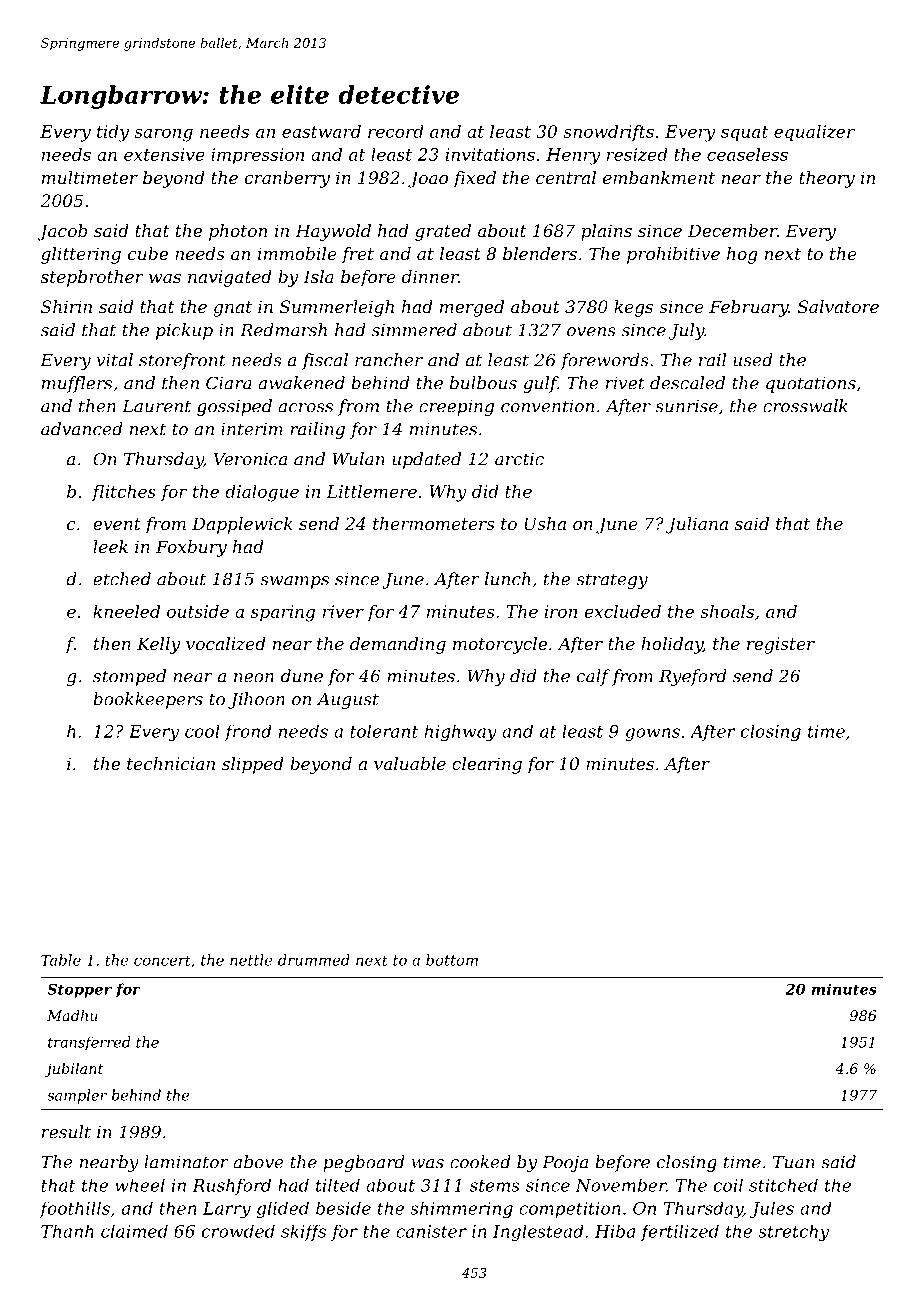 The image size is (924, 1308). Describe the element at coordinates (343, 611) in the screenshot. I see `river` at that location.
